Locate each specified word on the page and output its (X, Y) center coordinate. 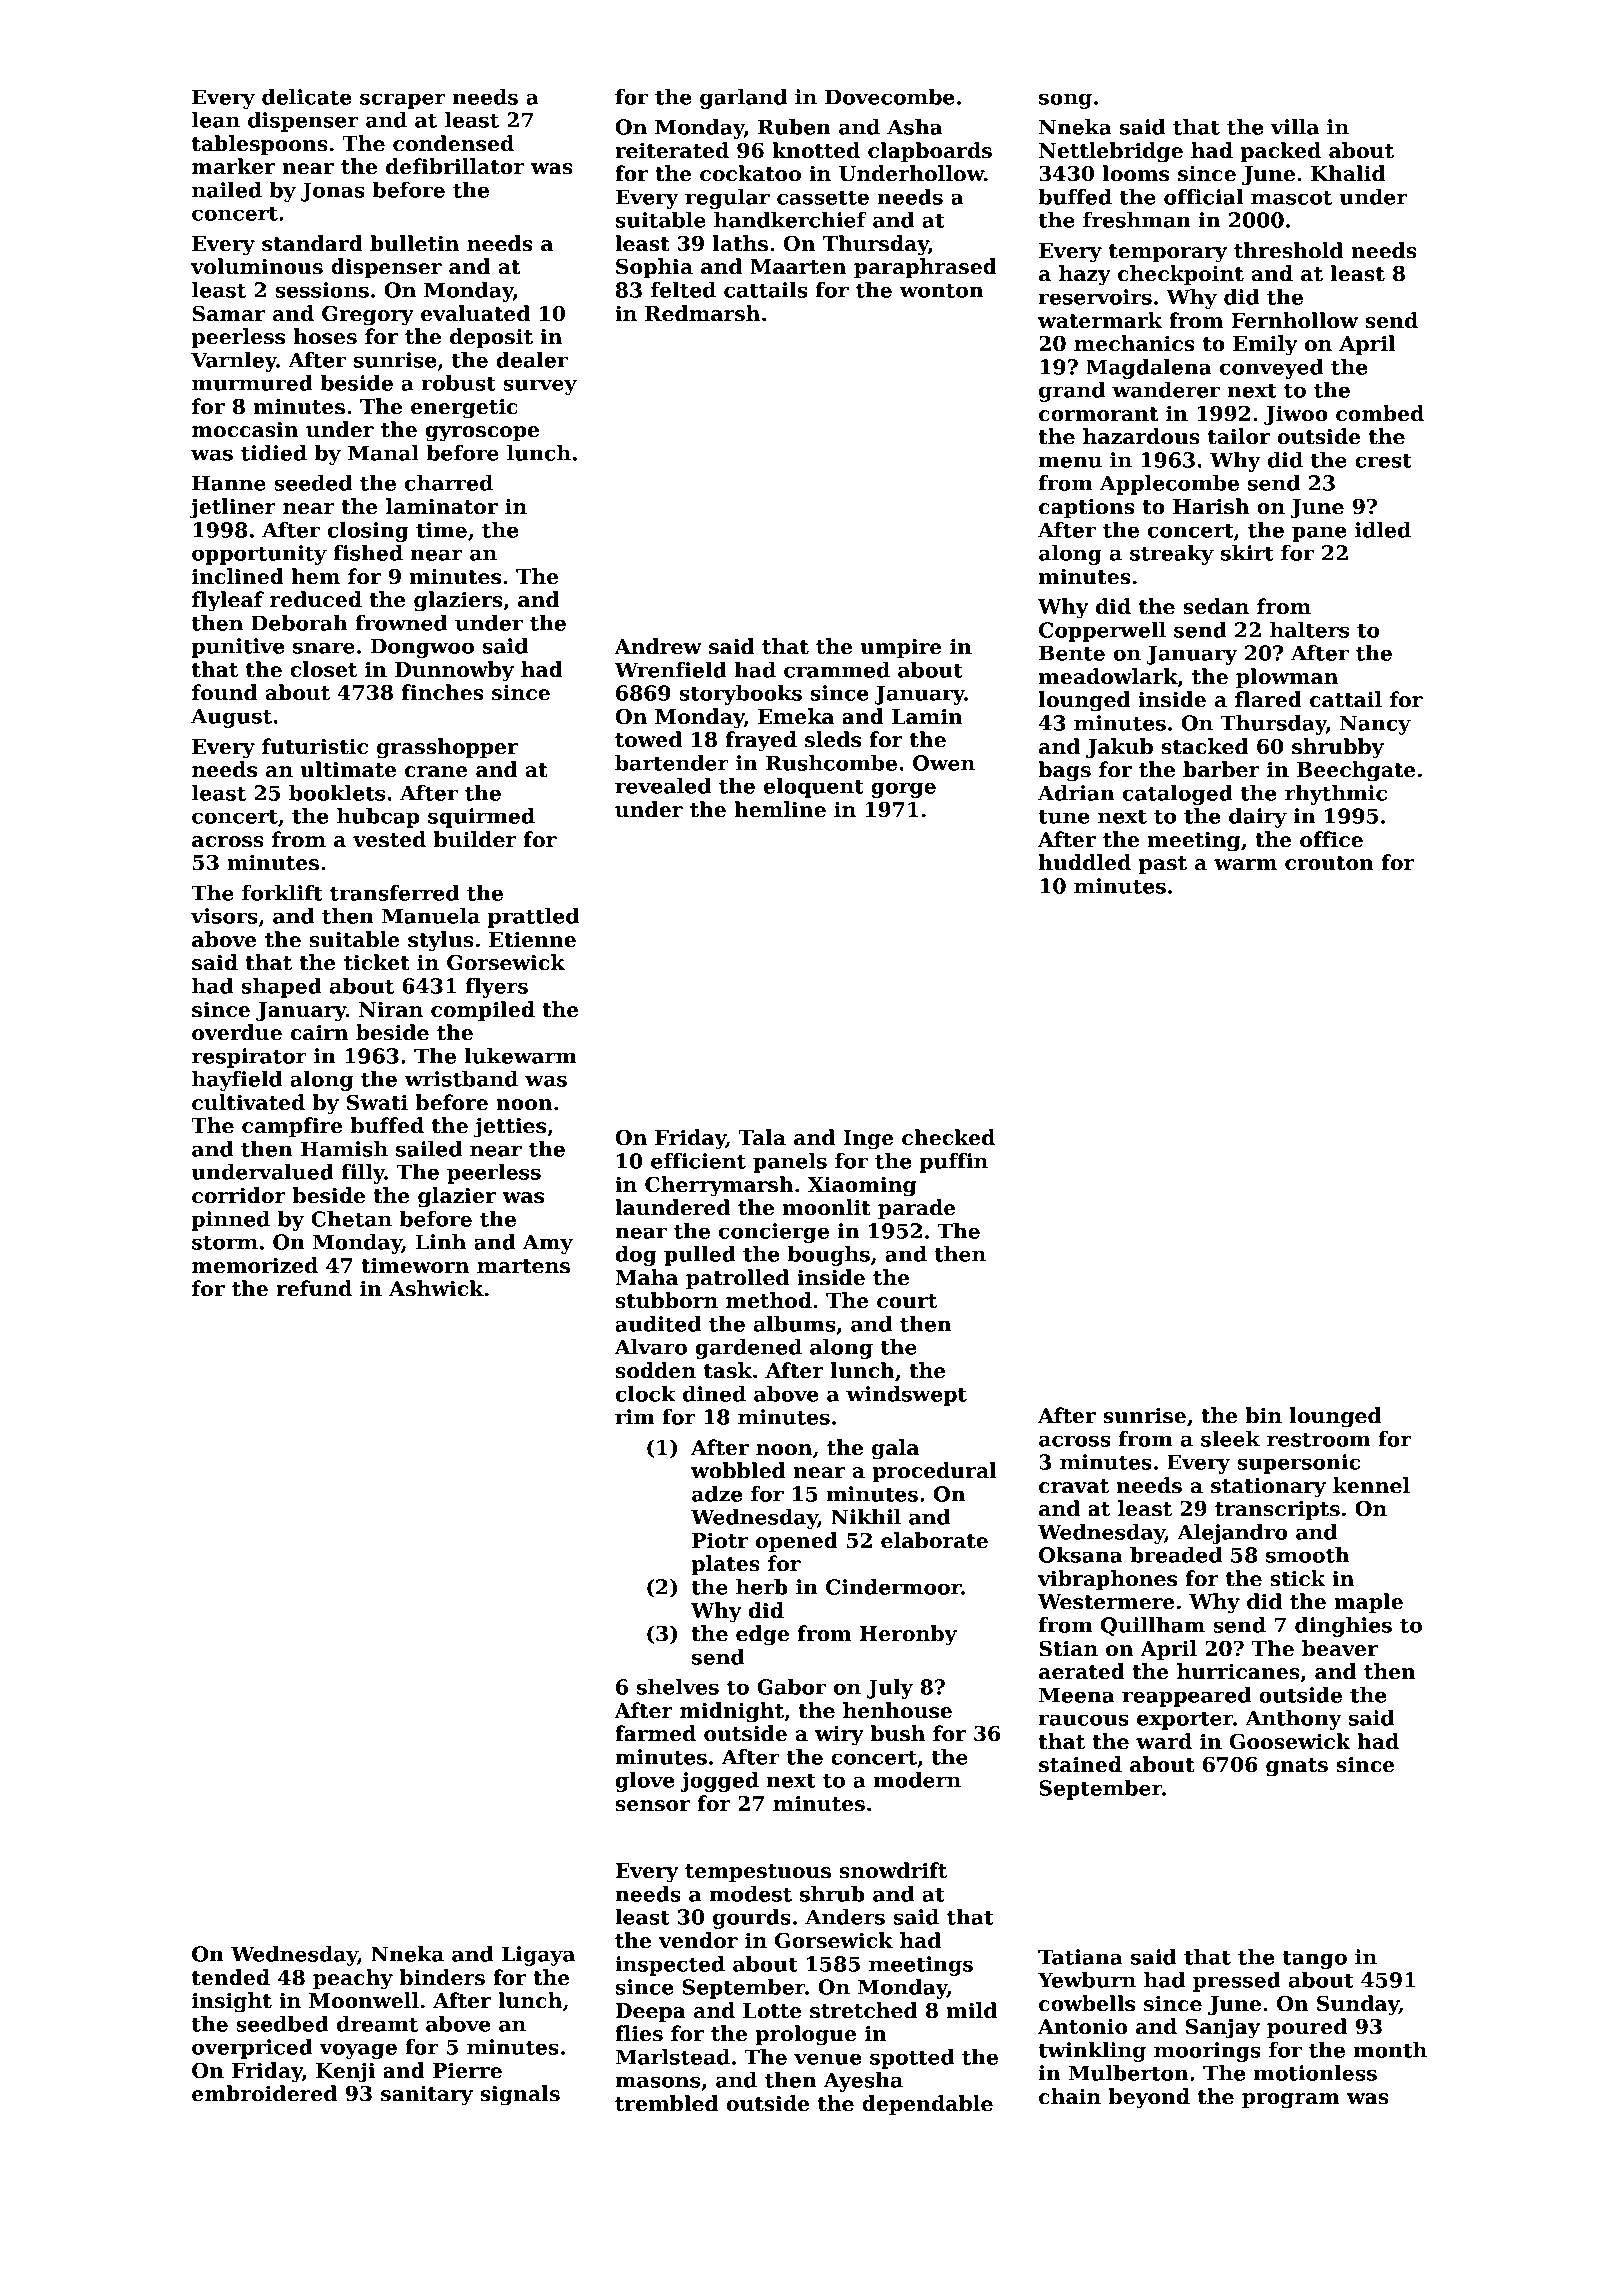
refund (314, 1288)
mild (972, 2010)
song (1065, 101)
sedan (1216, 606)
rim (635, 1417)
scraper (403, 101)
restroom (1318, 1440)
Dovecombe (890, 97)
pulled (700, 1256)
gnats (1297, 1767)
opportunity (259, 555)
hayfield (237, 1081)
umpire (901, 648)
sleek (1230, 1439)
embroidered (264, 2093)
